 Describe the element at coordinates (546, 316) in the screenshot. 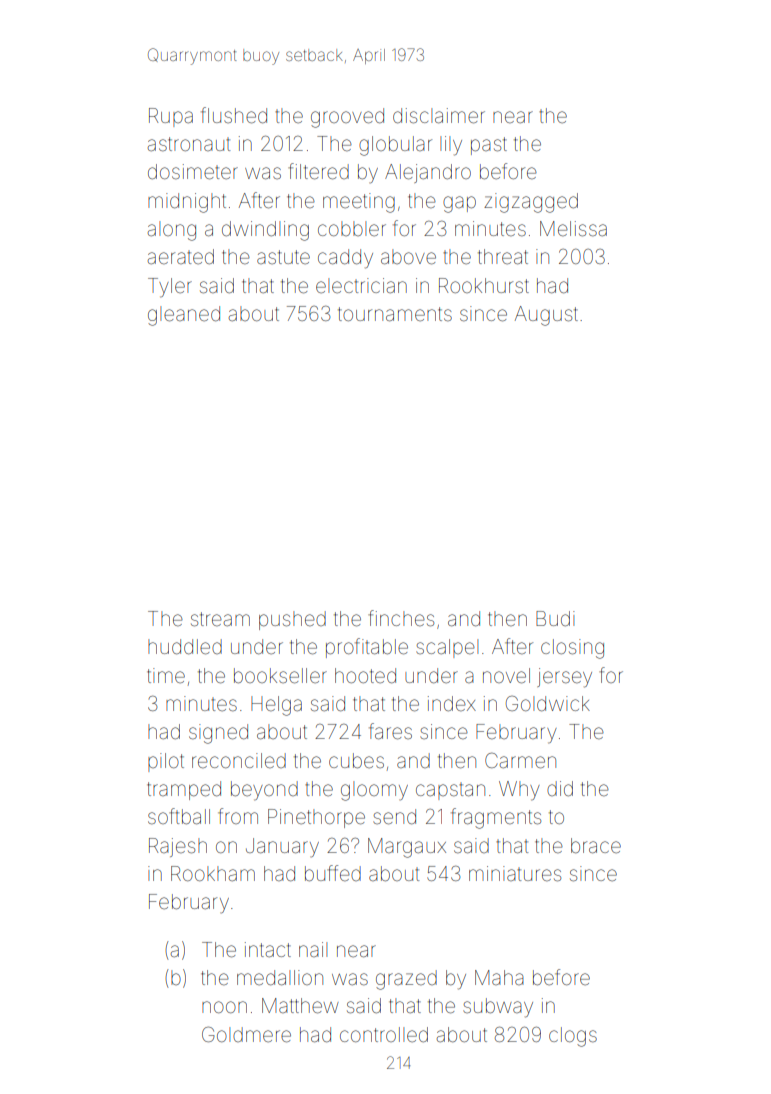

I see `August` at that location.
